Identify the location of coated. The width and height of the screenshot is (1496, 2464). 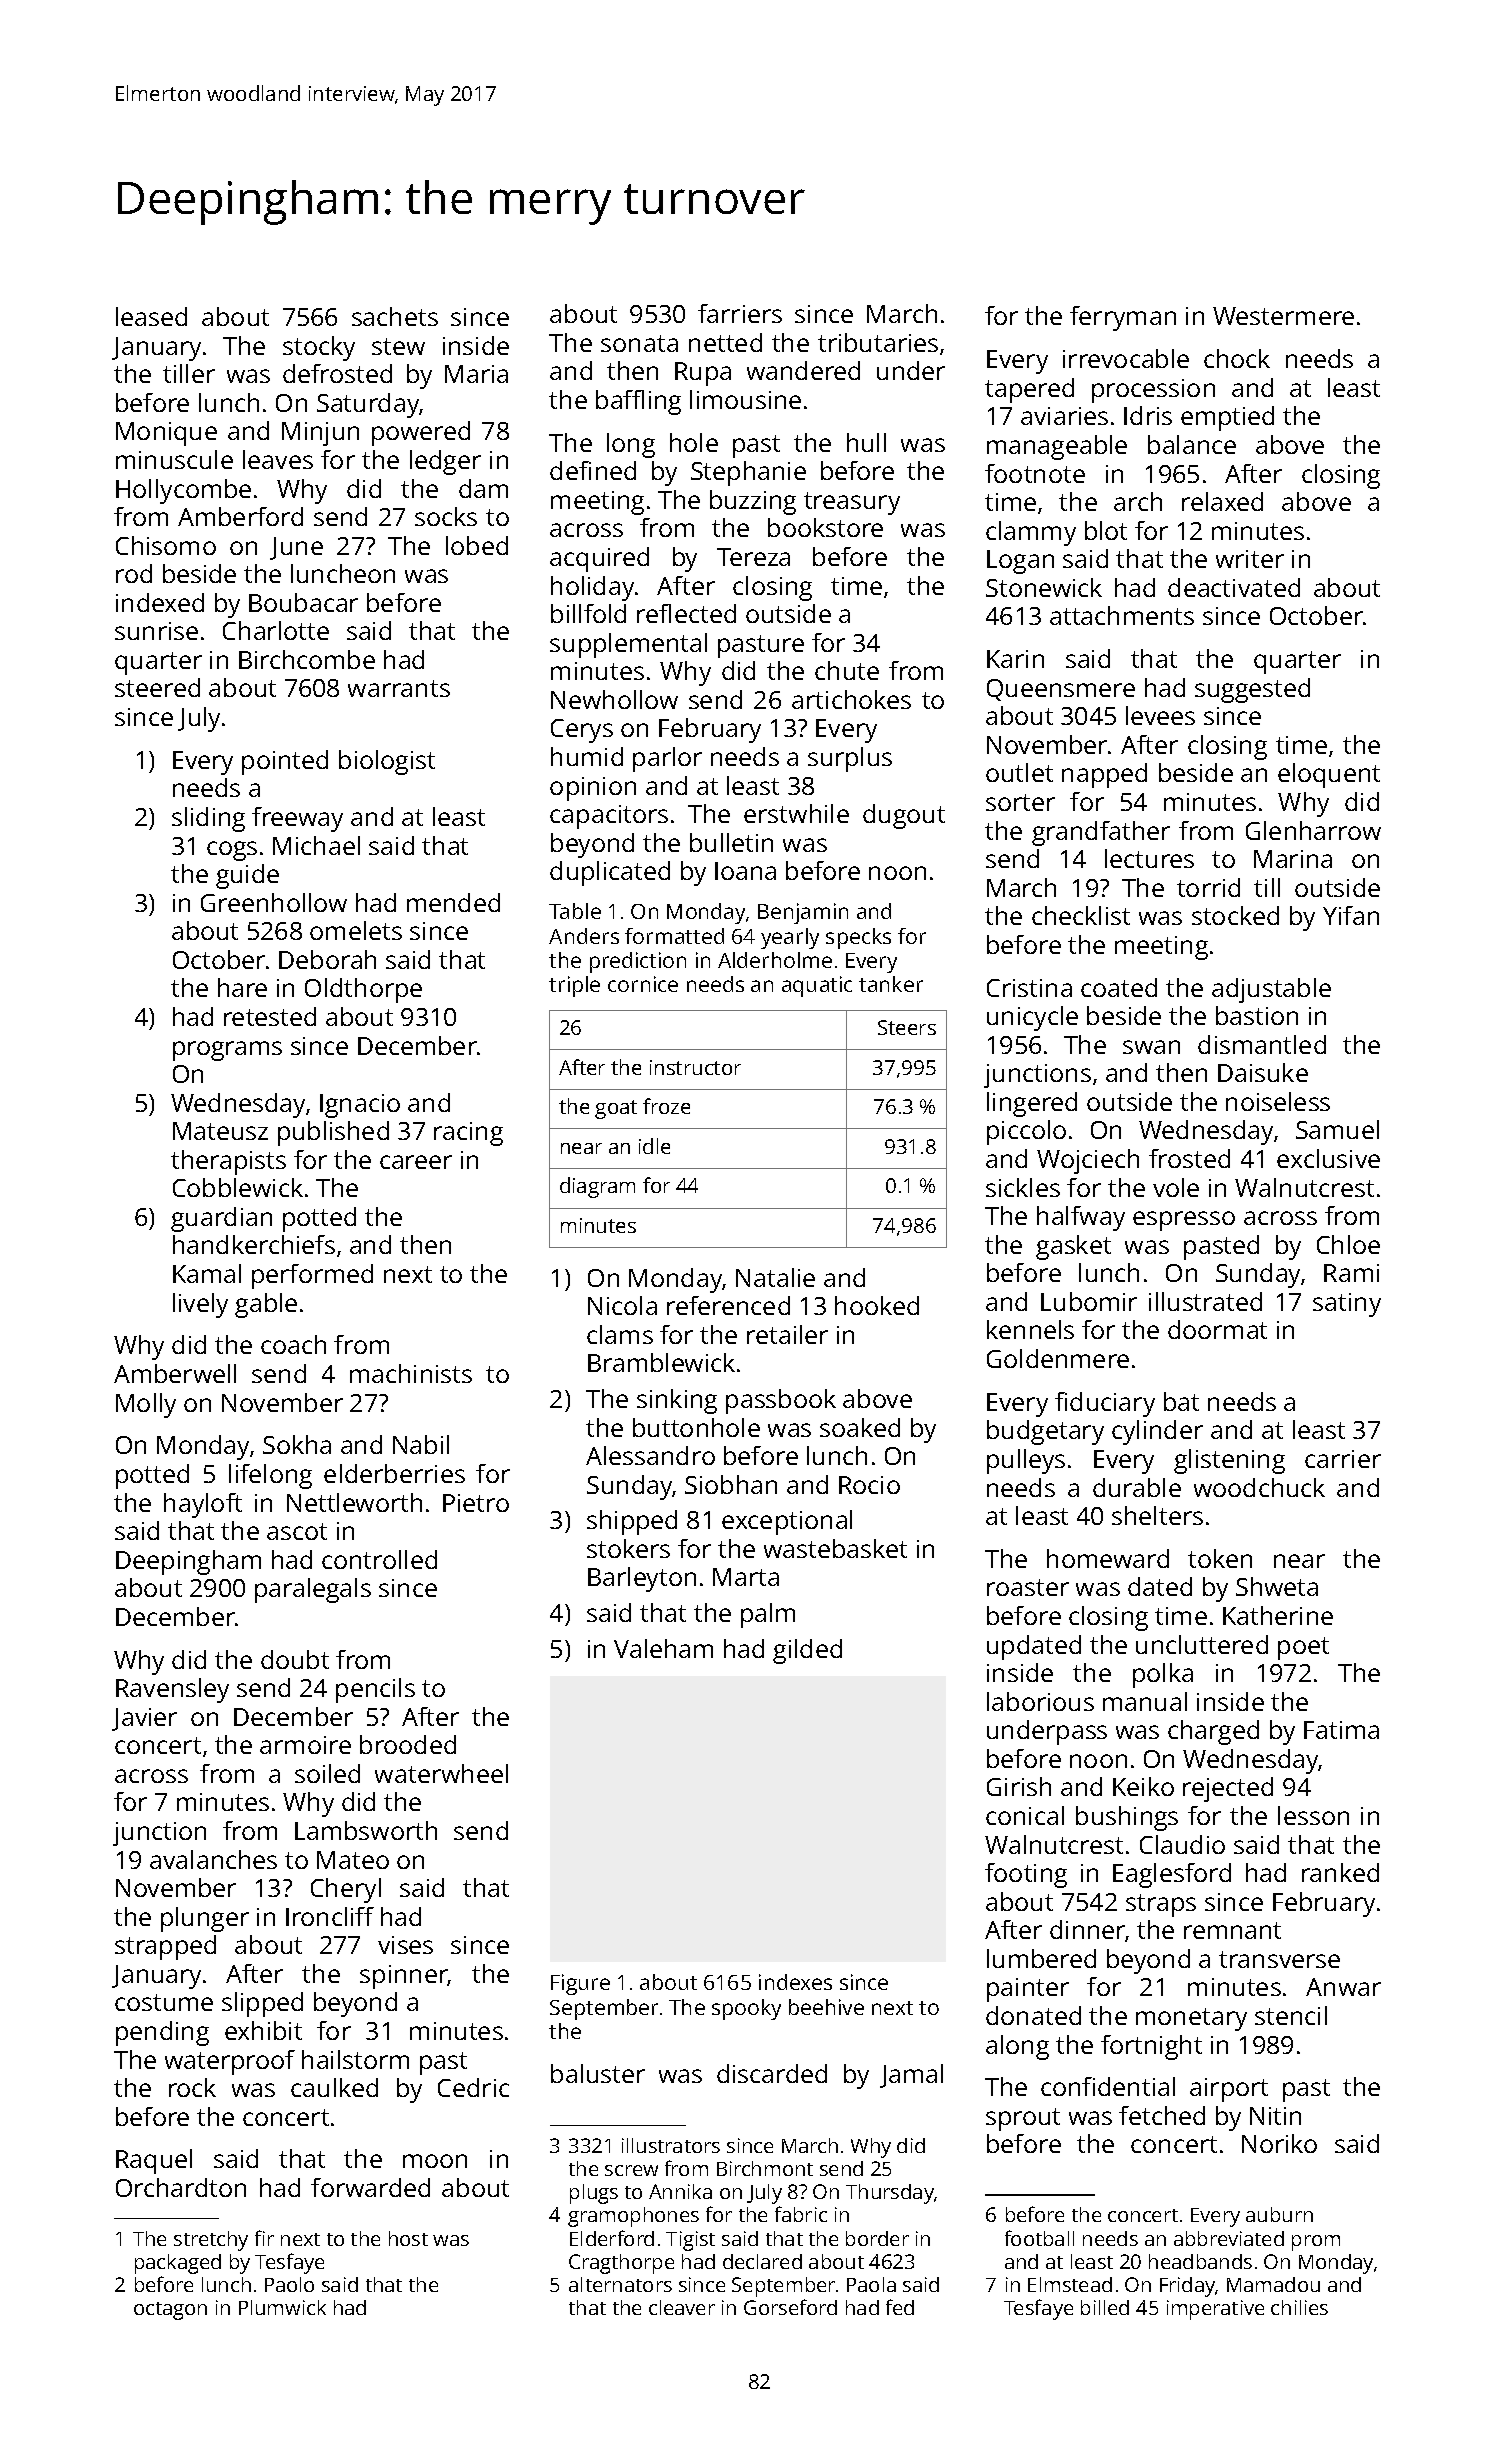
(1119, 987).
